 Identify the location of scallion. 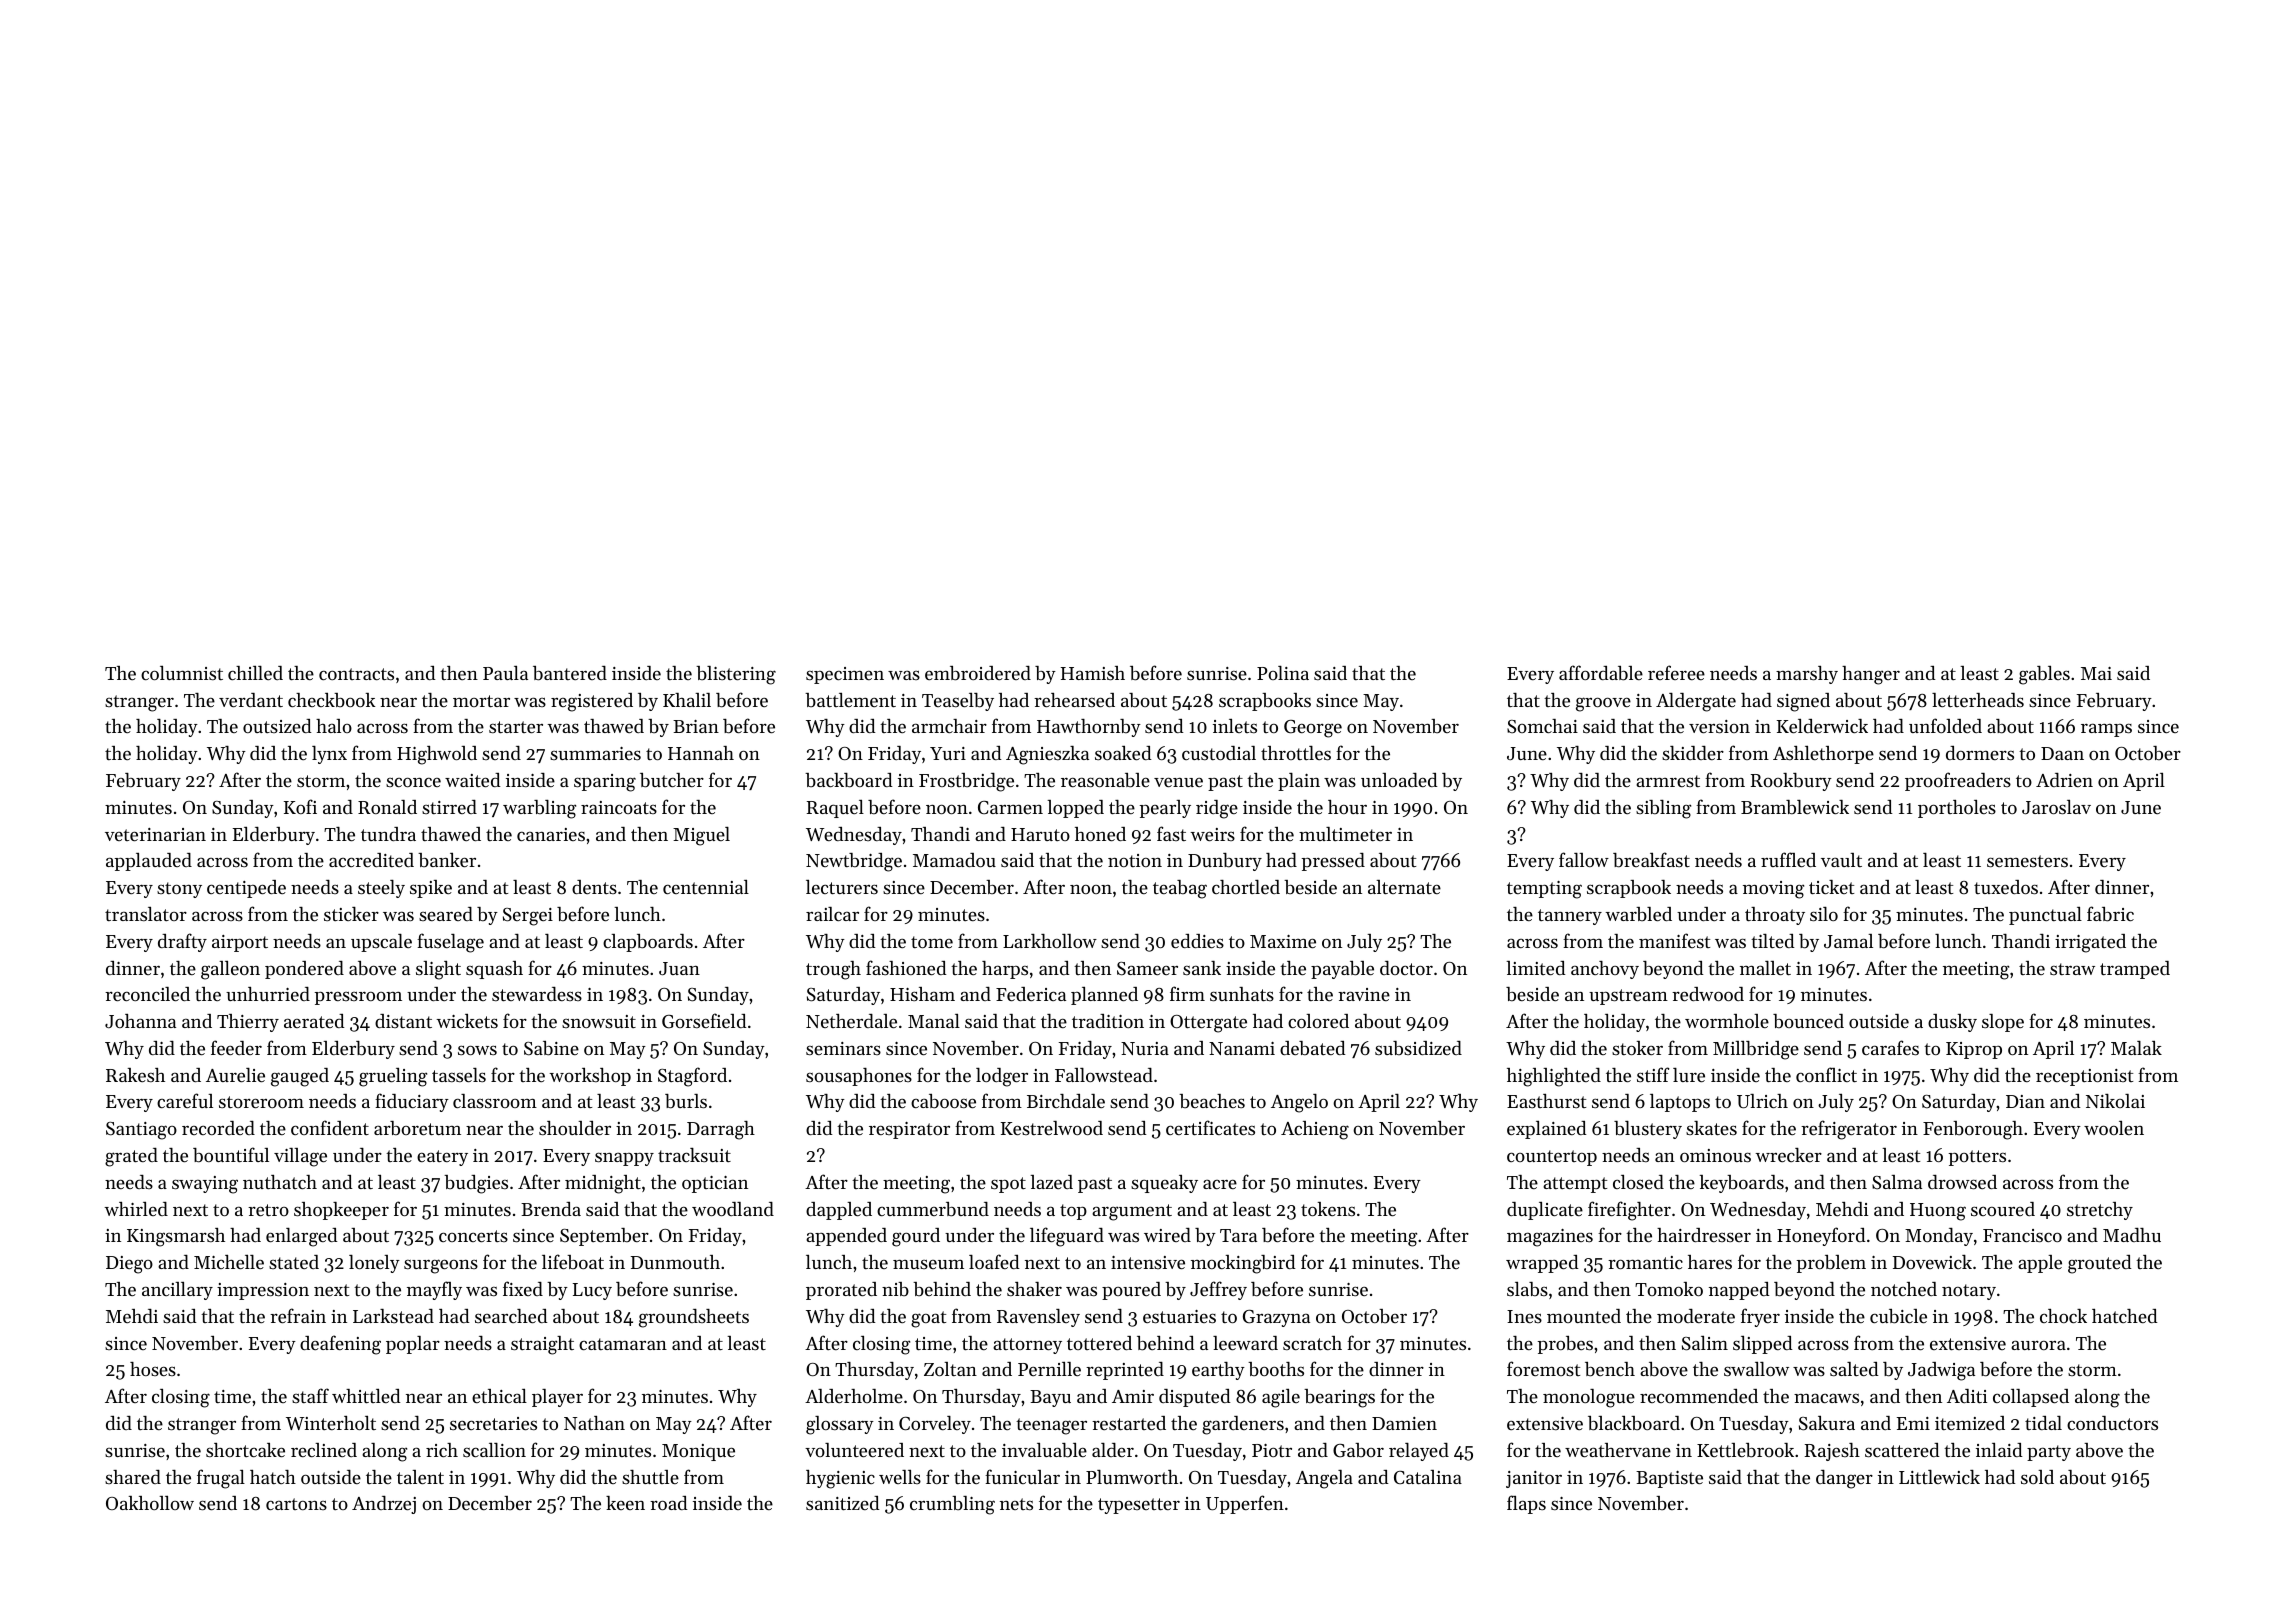
(494, 1450).
